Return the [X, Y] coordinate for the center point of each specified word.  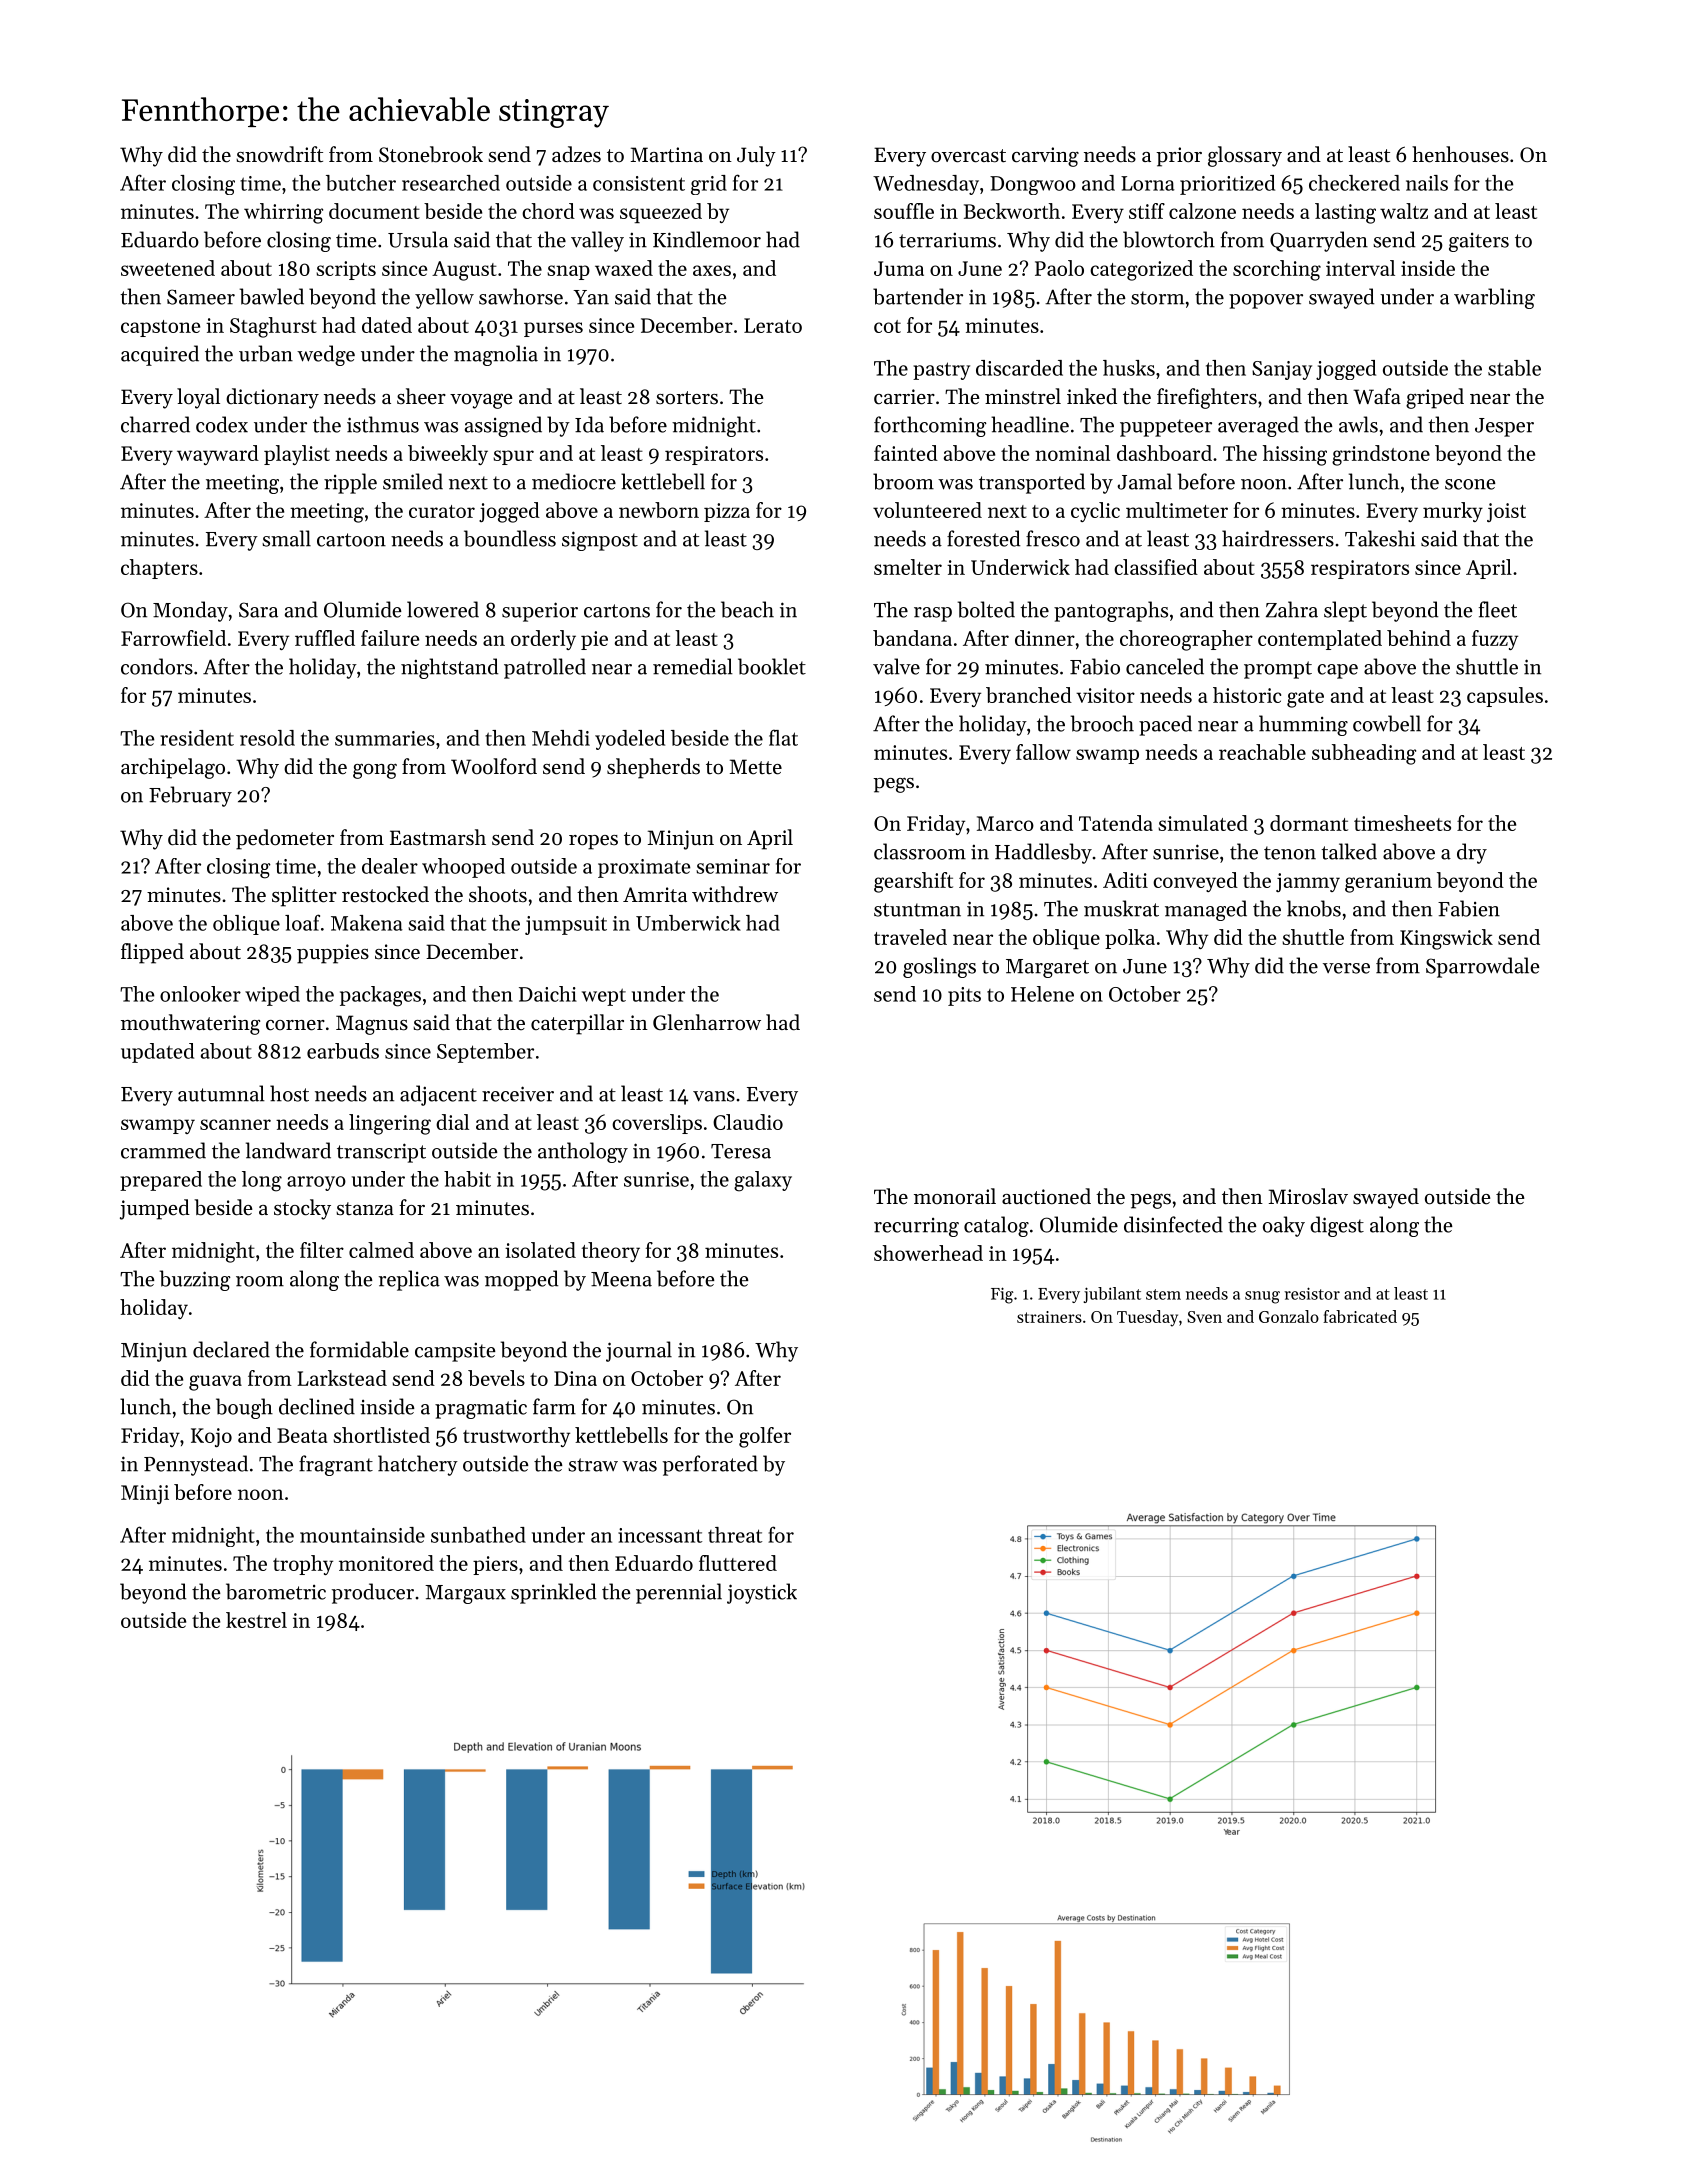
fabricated [1360, 1316]
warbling [1494, 298]
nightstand [449, 668]
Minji [145, 1494]
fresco [1053, 538]
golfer [765, 1437]
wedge [326, 355]
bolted [986, 609]
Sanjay [1282, 370]
